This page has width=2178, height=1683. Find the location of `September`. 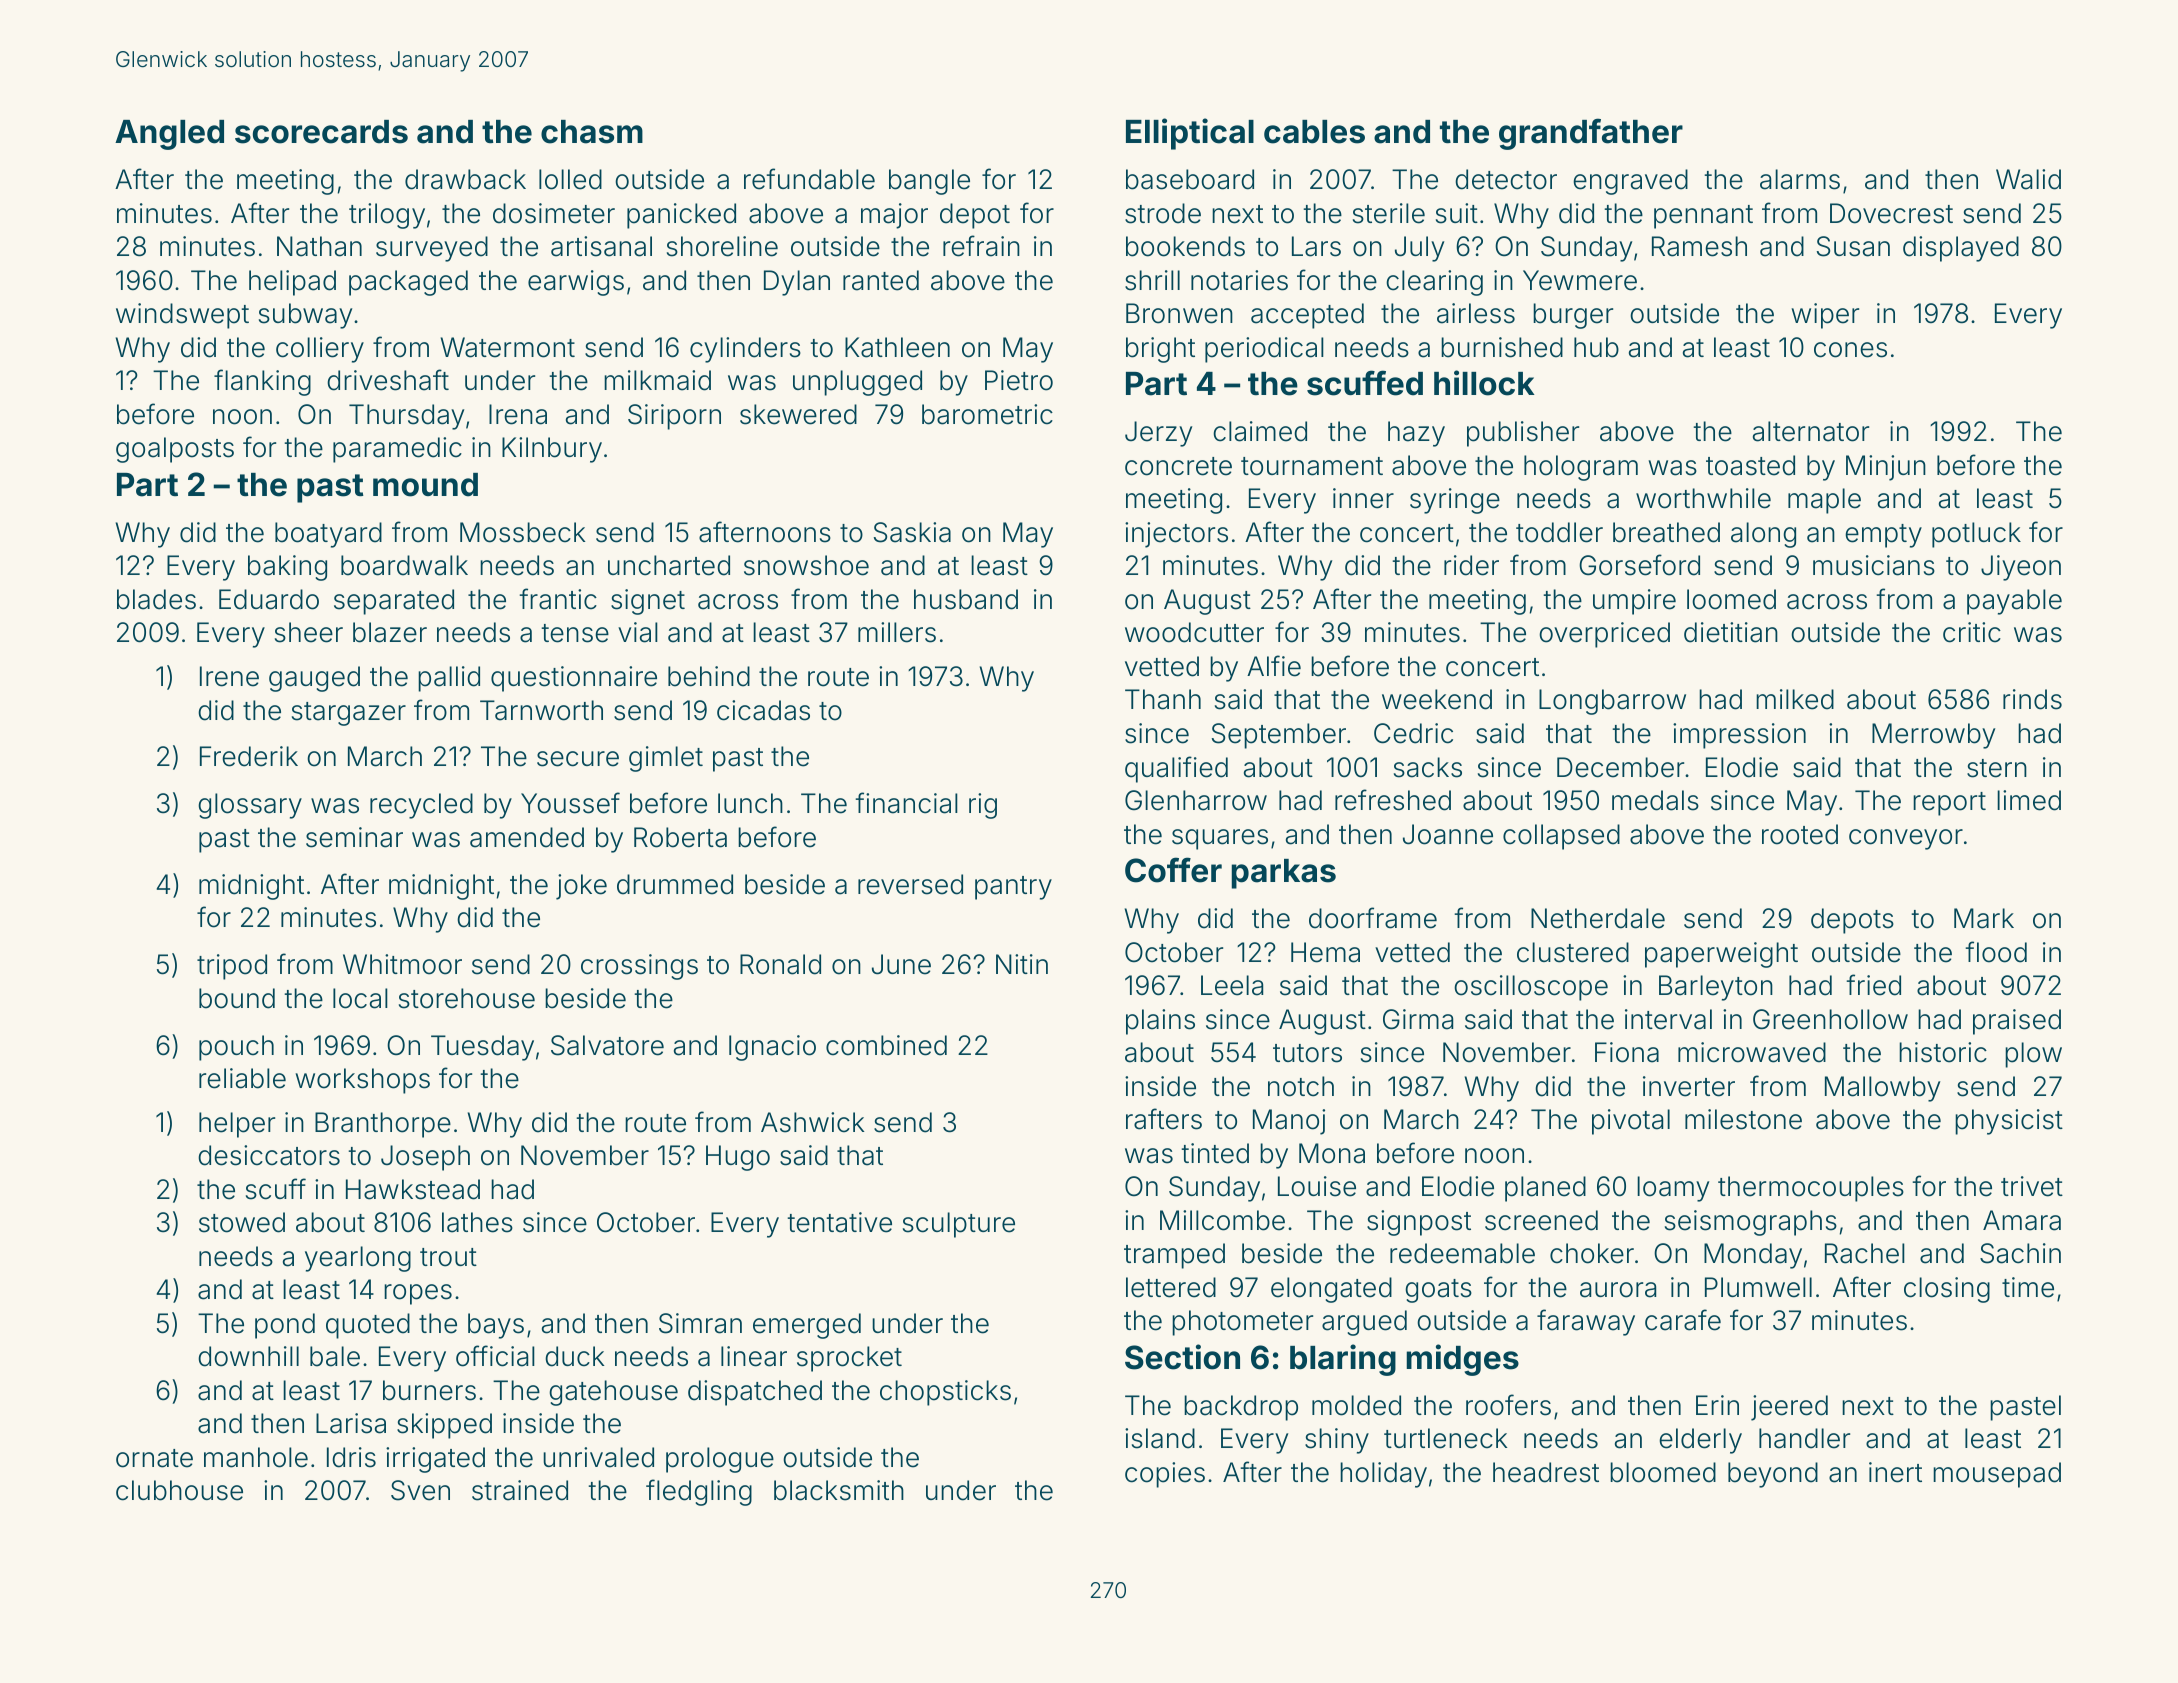

September is located at coordinates (1279, 736).
